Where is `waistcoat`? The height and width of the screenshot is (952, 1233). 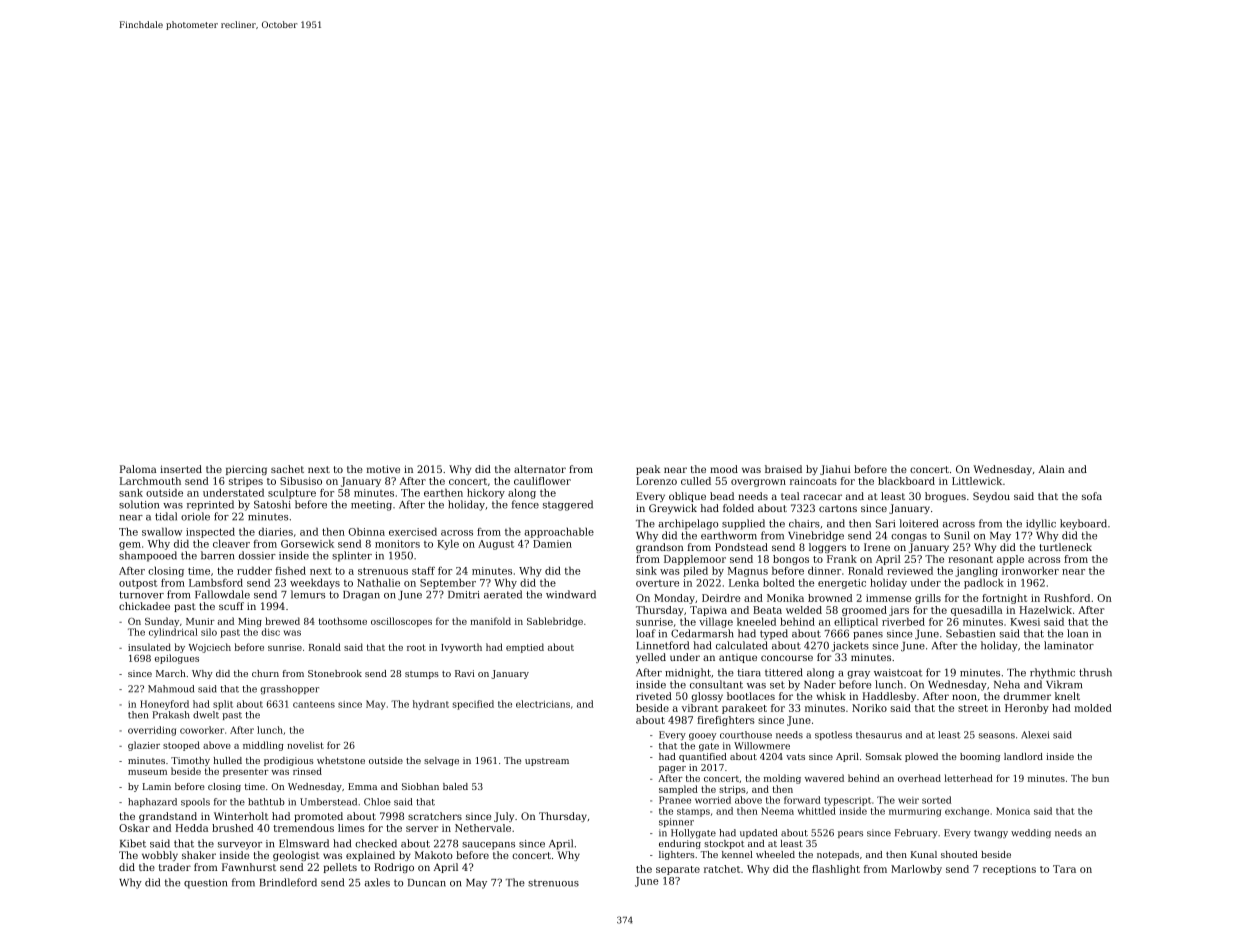 waistcoat is located at coordinates (898, 673).
